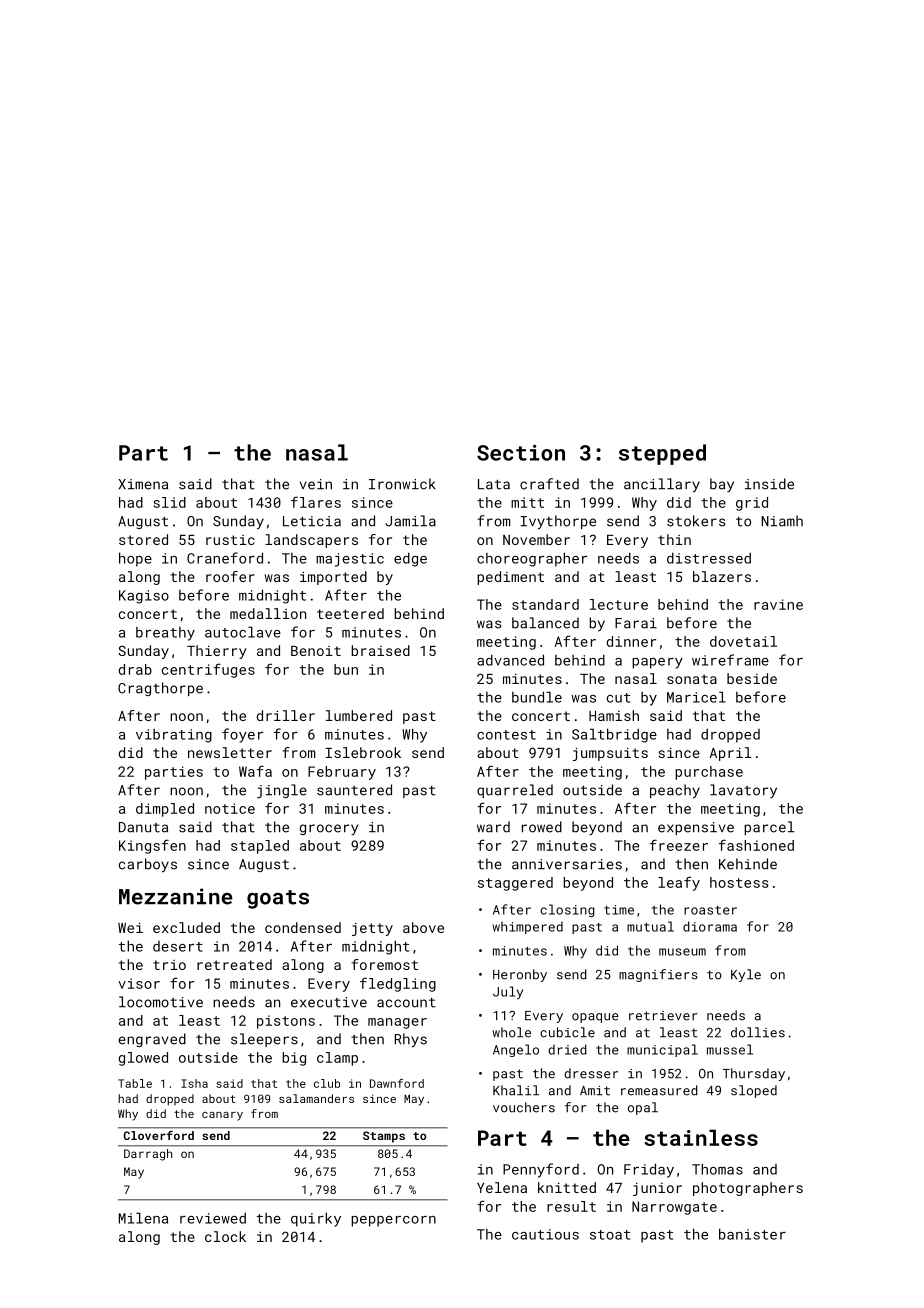 This document has width=924, height=1308. Describe the element at coordinates (510, 660) in the document. I see `advanced` at that location.
